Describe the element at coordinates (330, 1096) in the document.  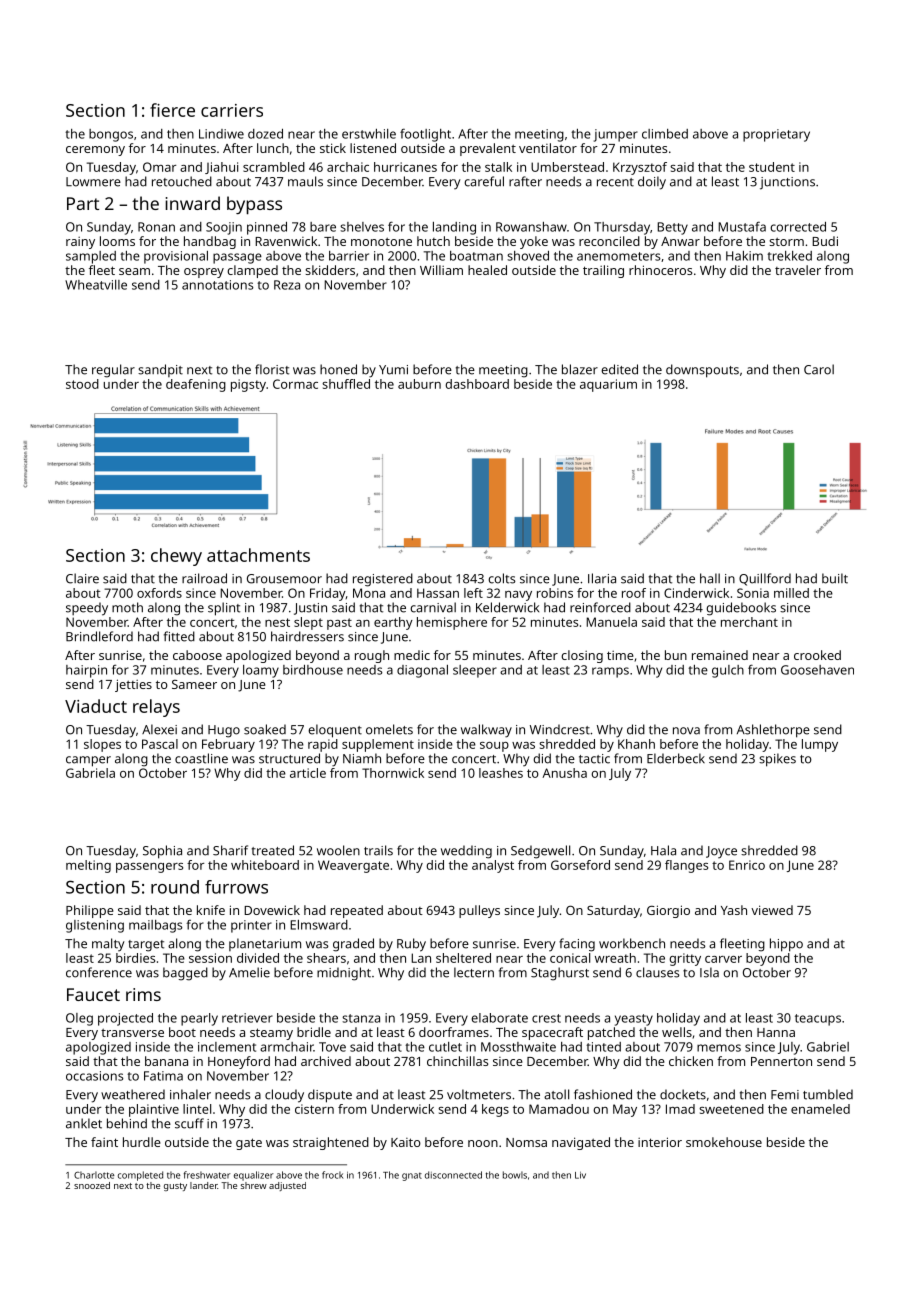
I see `dispute` at that location.
